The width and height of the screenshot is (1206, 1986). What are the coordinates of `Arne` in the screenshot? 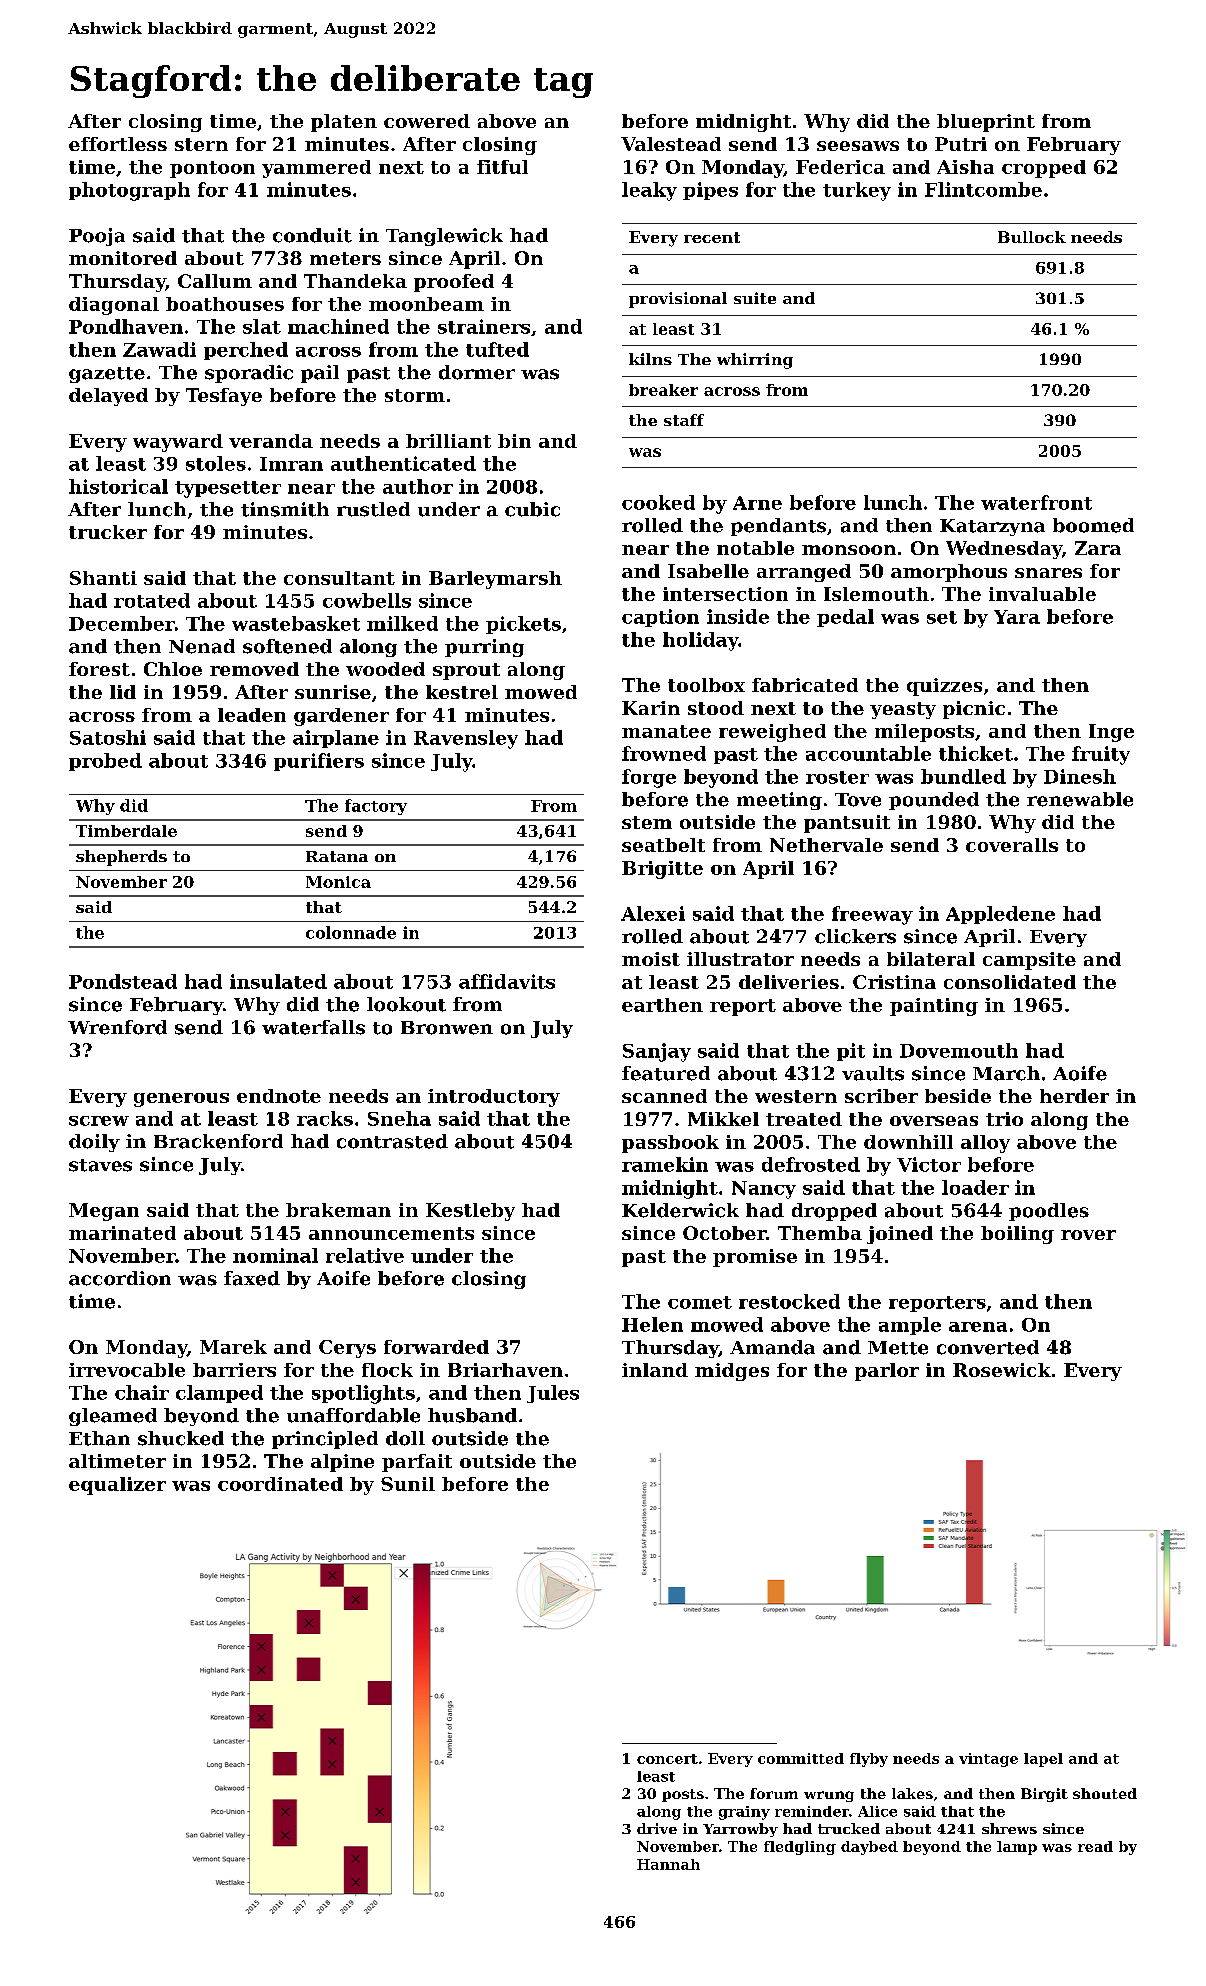 It's located at (757, 503).
